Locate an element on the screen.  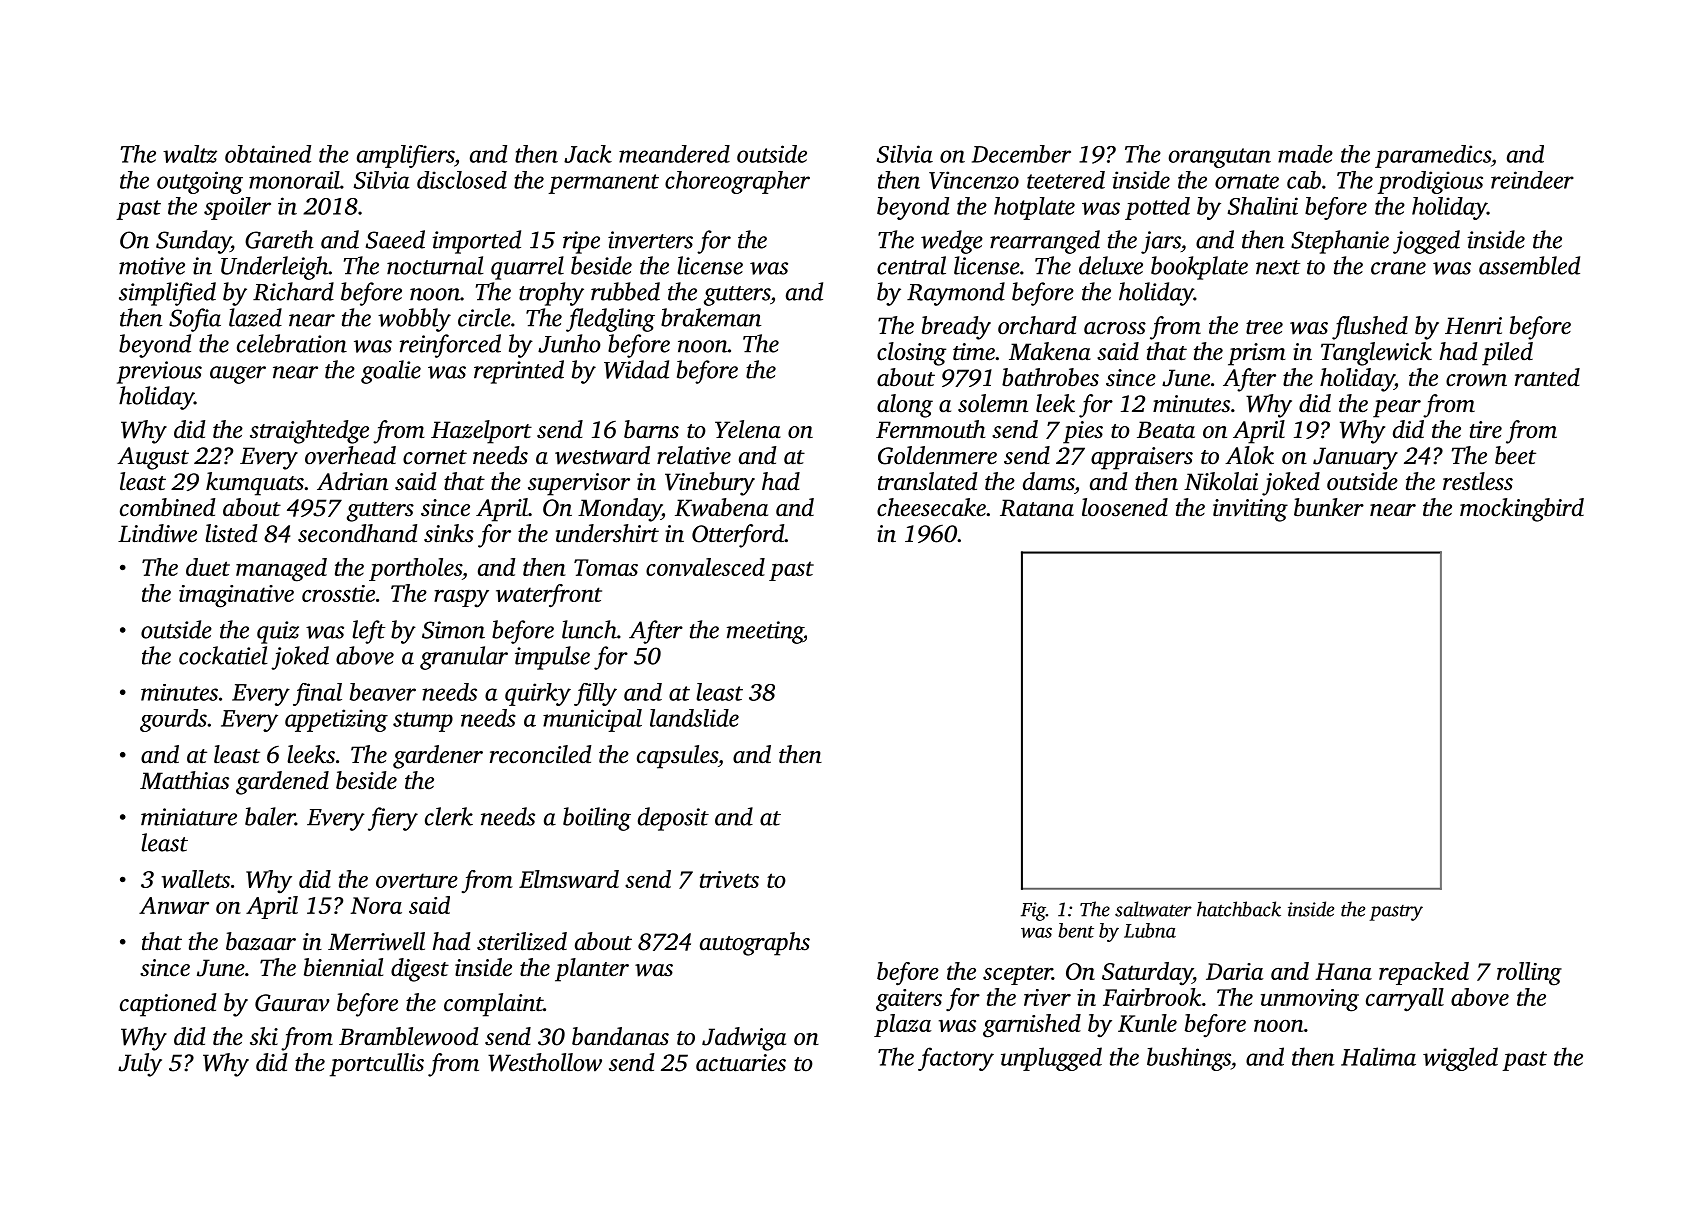
central is located at coordinates (911, 265).
